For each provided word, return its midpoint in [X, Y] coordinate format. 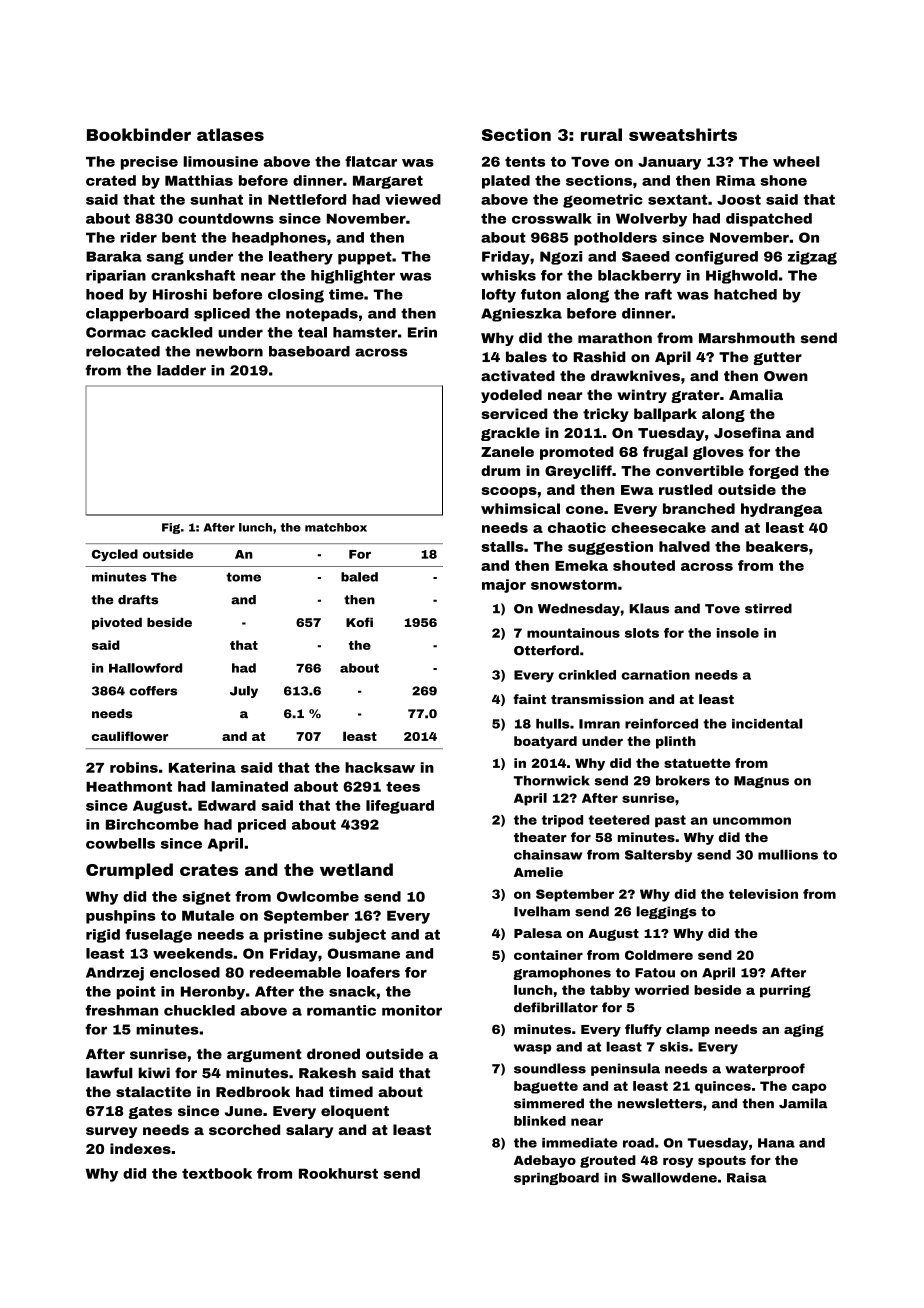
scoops [509, 492]
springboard [556, 1179]
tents [525, 162]
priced [262, 826]
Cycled [115, 555]
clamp [688, 1030]
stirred [768, 608]
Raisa [747, 1178]
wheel [796, 161]
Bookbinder [139, 134]
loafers [373, 972]
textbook [217, 1173]
